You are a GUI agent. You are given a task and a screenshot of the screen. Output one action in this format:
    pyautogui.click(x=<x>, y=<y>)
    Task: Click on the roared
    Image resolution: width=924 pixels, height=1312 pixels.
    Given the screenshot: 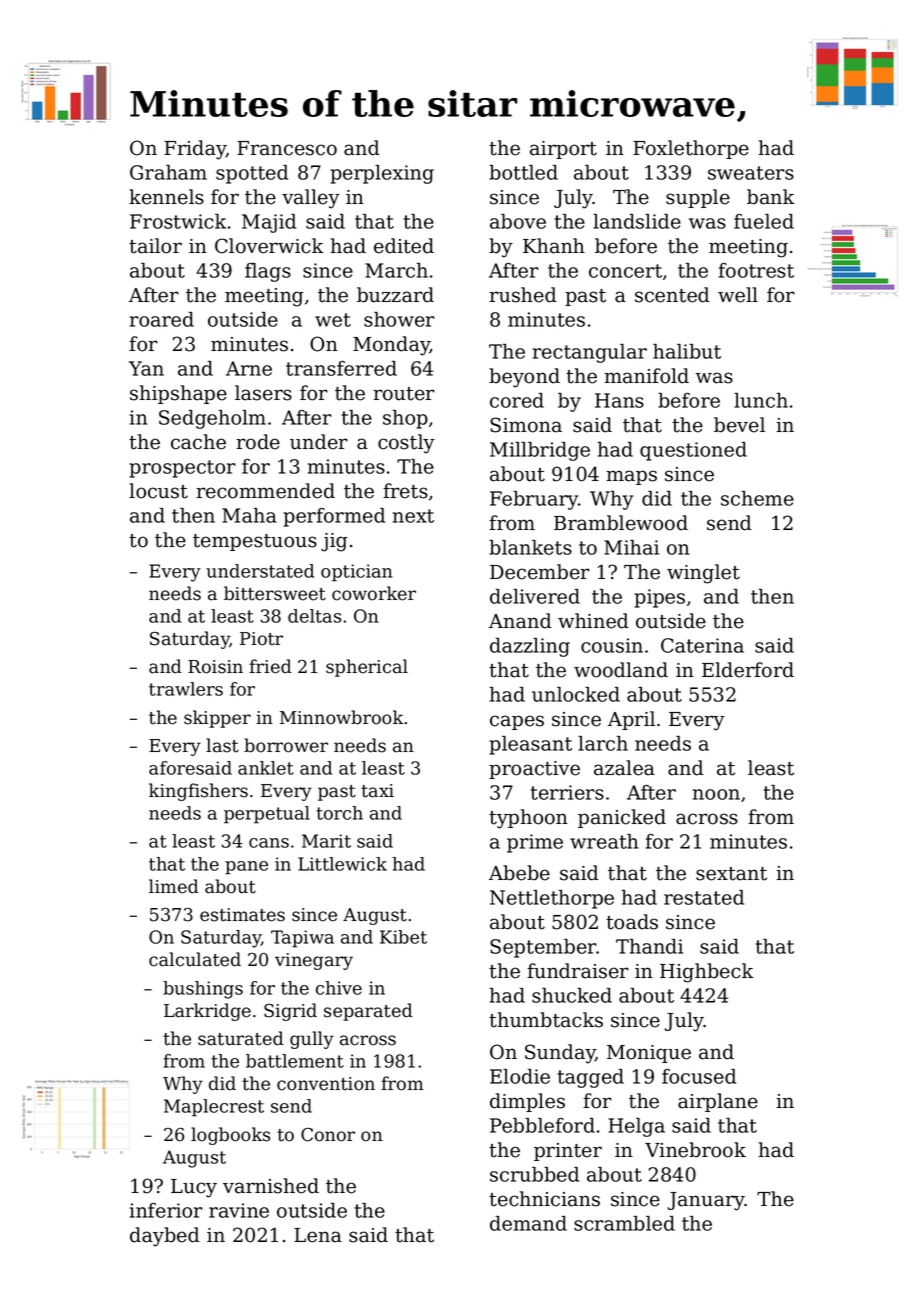 What is the action you would take?
    pyautogui.click(x=162, y=319)
